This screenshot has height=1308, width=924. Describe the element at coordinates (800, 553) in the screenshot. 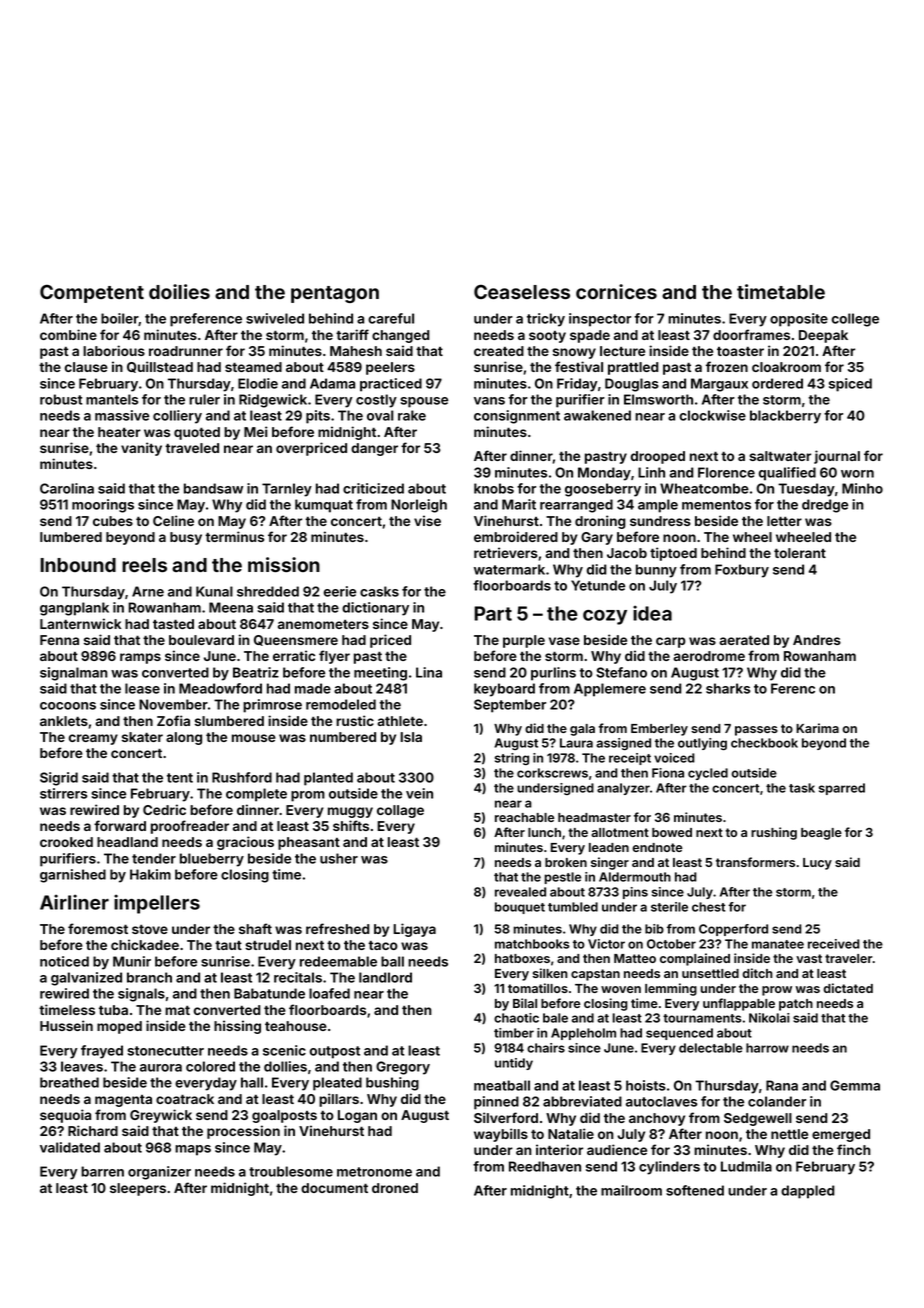

I see `tolerant` at that location.
